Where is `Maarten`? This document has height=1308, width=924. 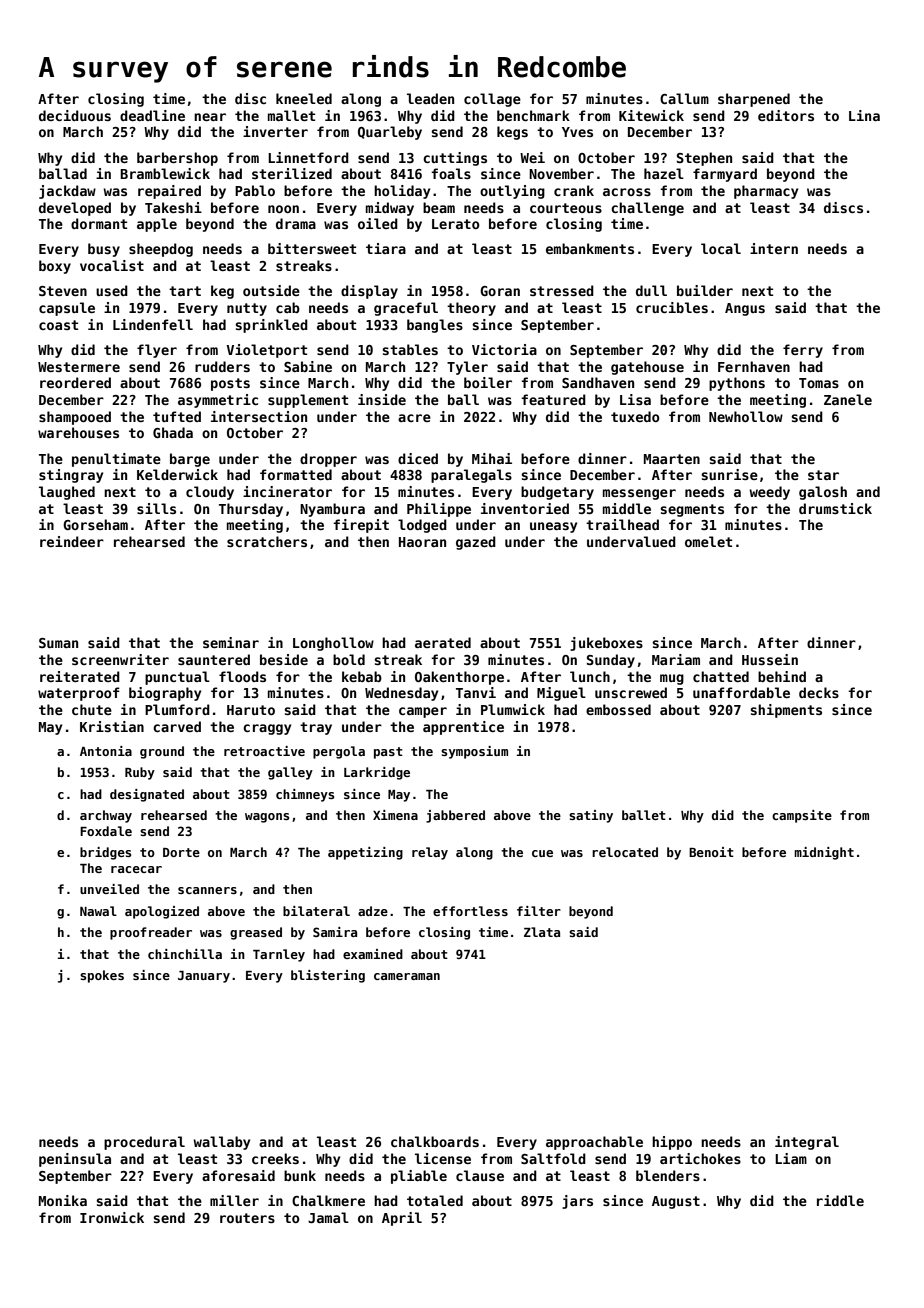 Maarten is located at coordinates (672, 459).
